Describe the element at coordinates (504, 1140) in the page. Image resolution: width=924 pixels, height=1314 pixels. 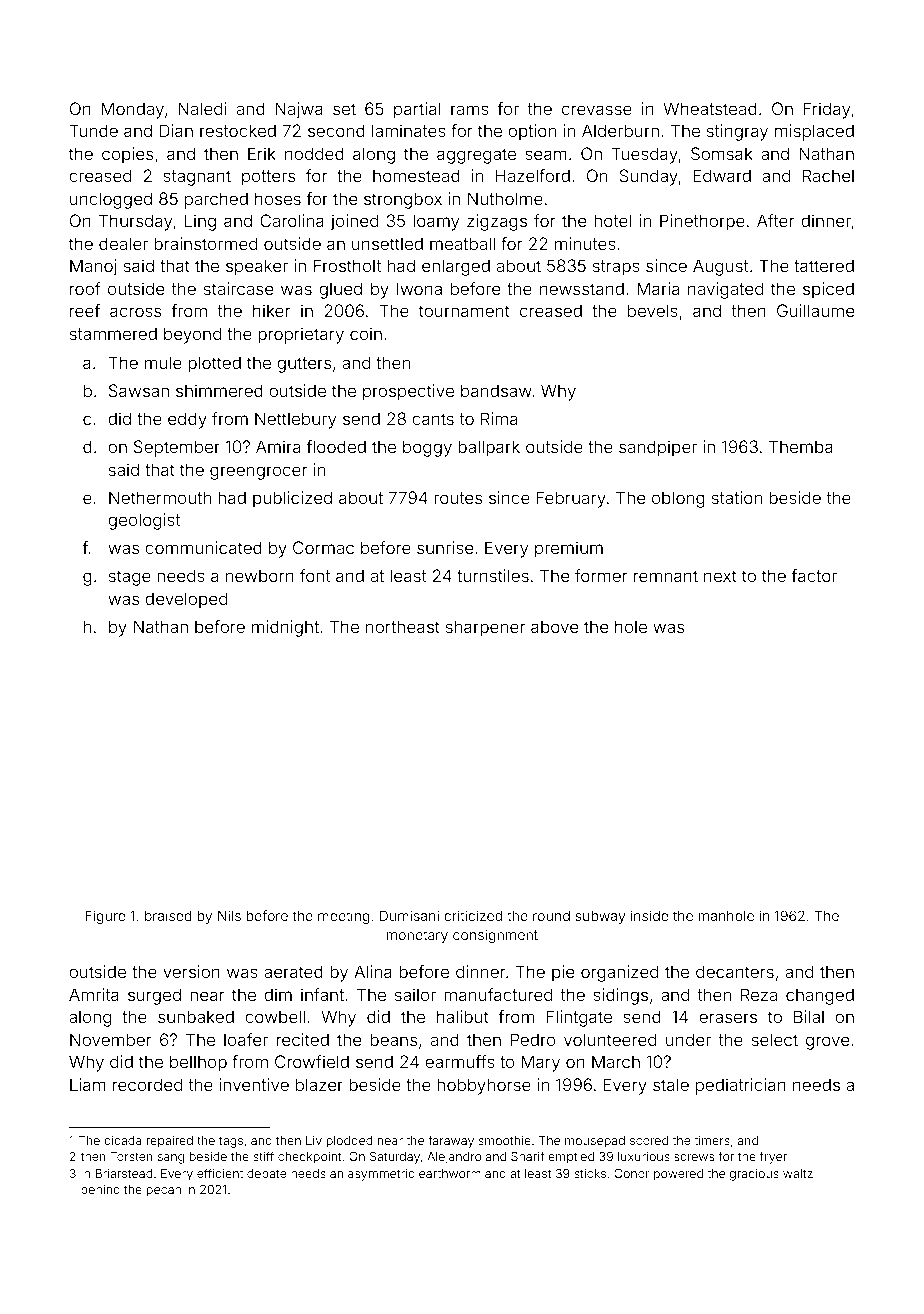
I see `smoothie` at that location.
